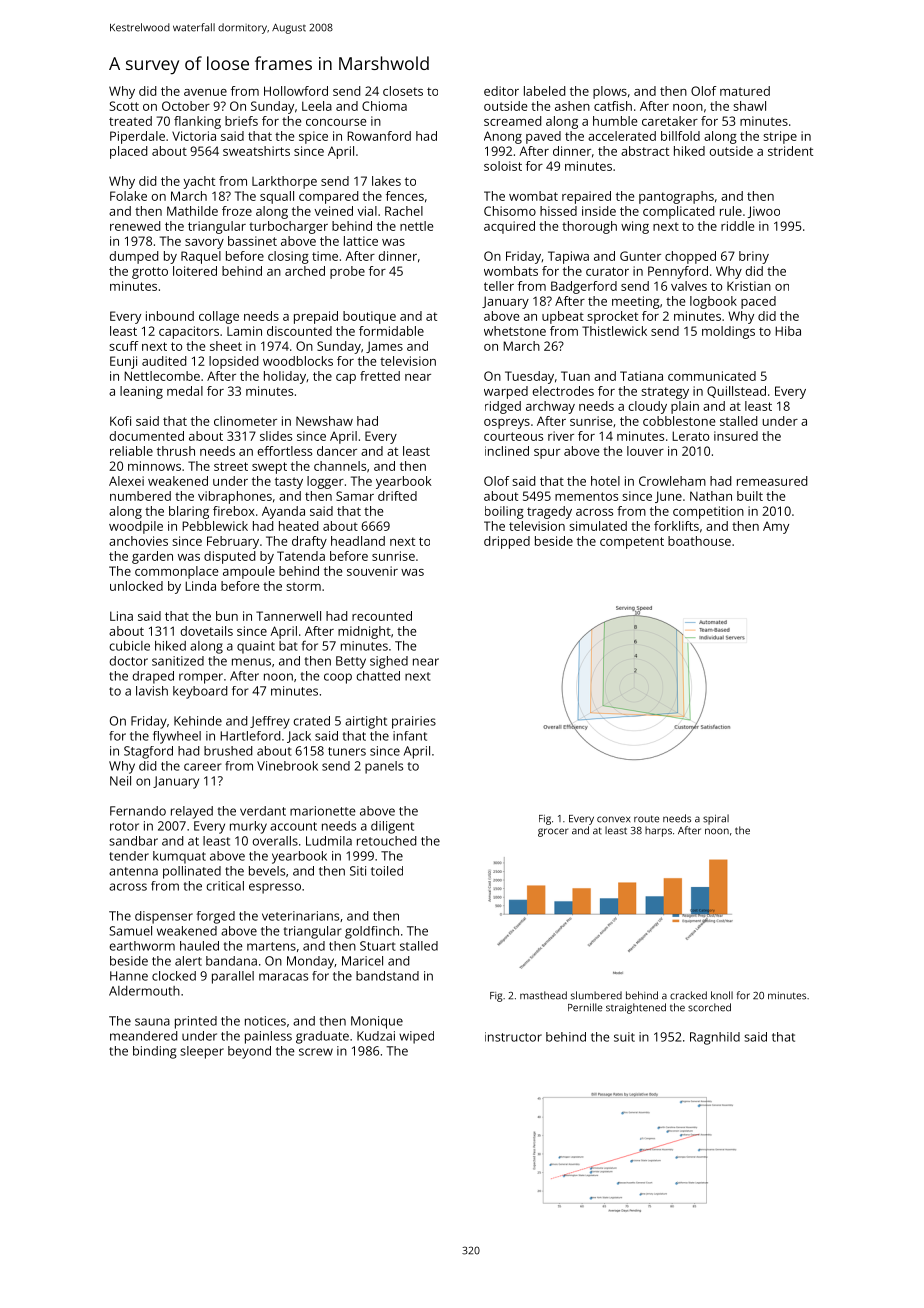 The width and height of the screenshot is (924, 1308). Describe the element at coordinates (610, 92) in the screenshot. I see `plows` at that location.
